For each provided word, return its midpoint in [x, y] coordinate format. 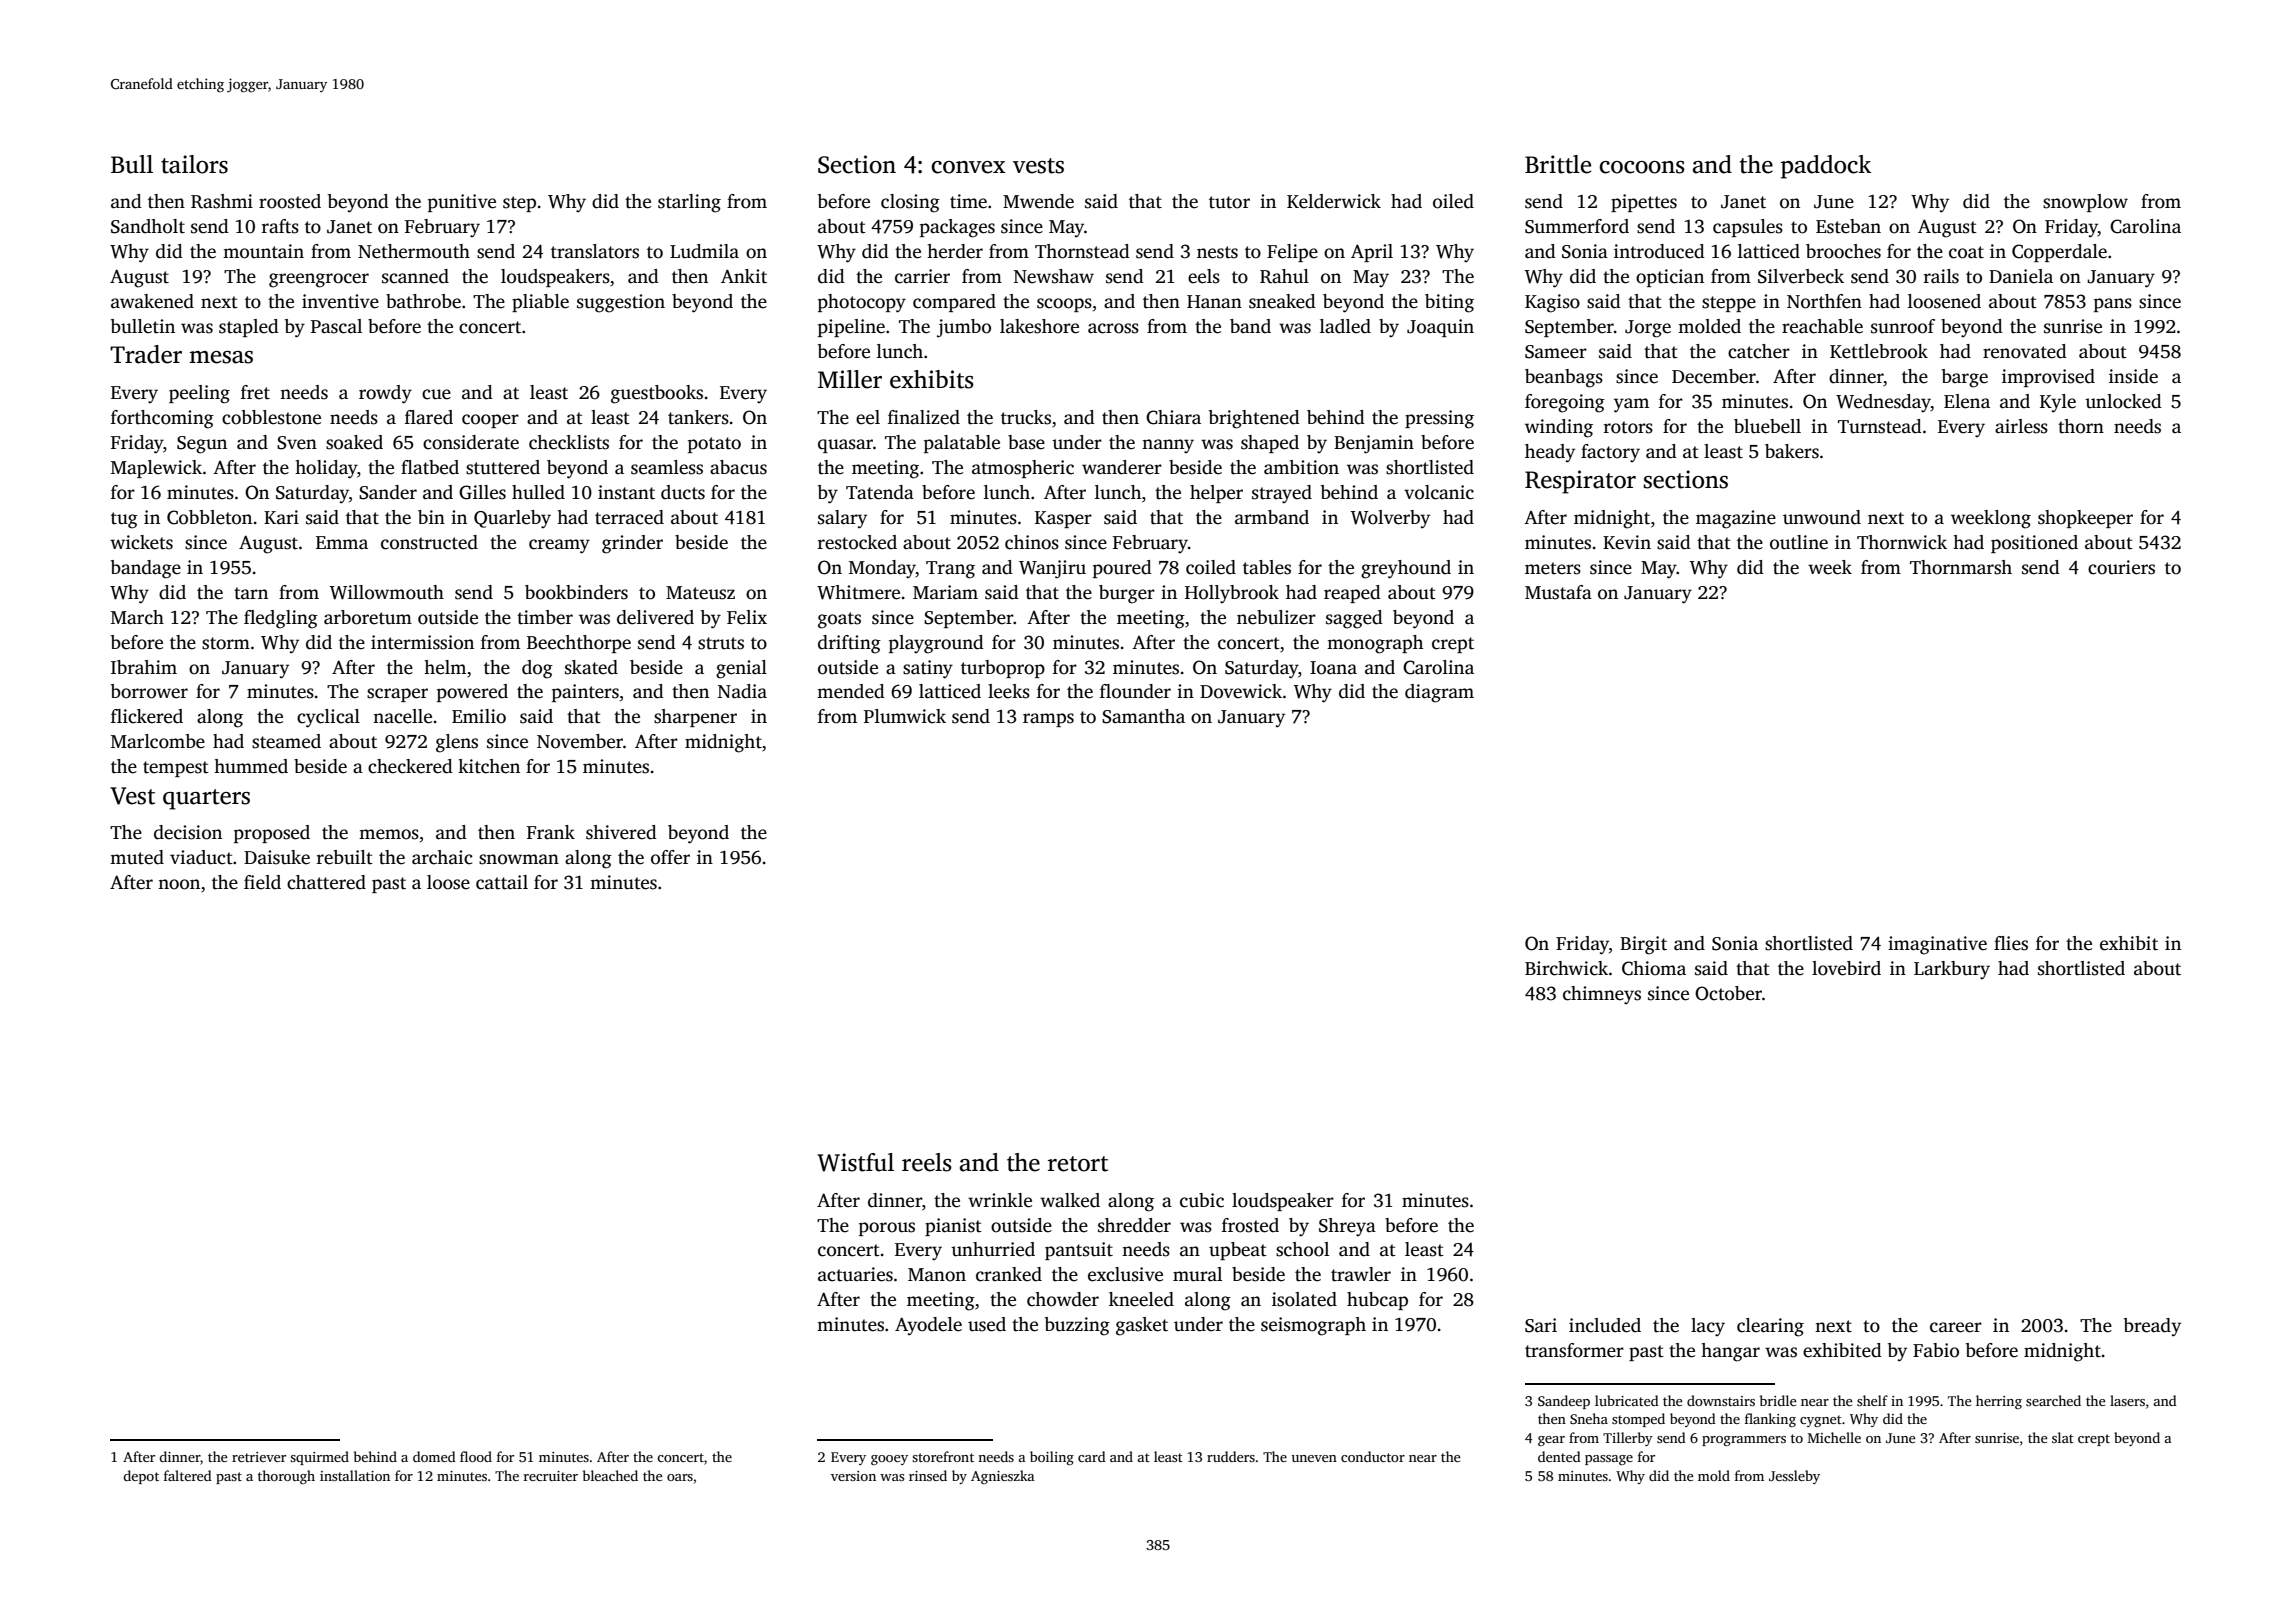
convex [968, 167]
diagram [1439, 693]
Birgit [1643, 945]
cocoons [1642, 167]
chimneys [1602, 995]
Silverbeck [1801, 276]
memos [389, 834]
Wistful [855, 1162]
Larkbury [1952, 970]
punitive [462, 203]
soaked [354, 442]
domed [434, 1456]
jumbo [964, 328]
